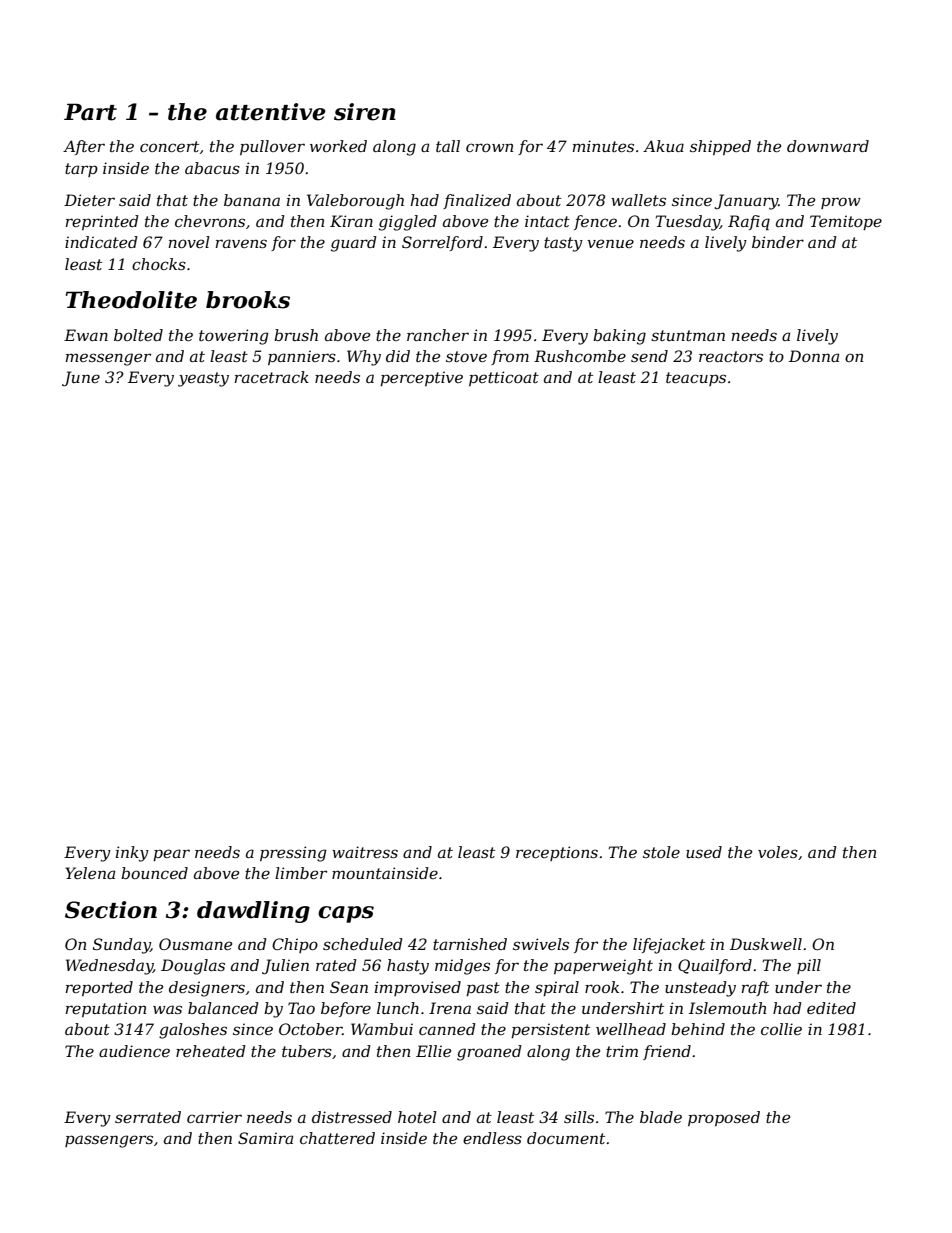 The width and height of the document is (952, 1233). What do you see at coordinates (720, 147) in the document?
I see `shipped` at bounding box center [720, 147].
